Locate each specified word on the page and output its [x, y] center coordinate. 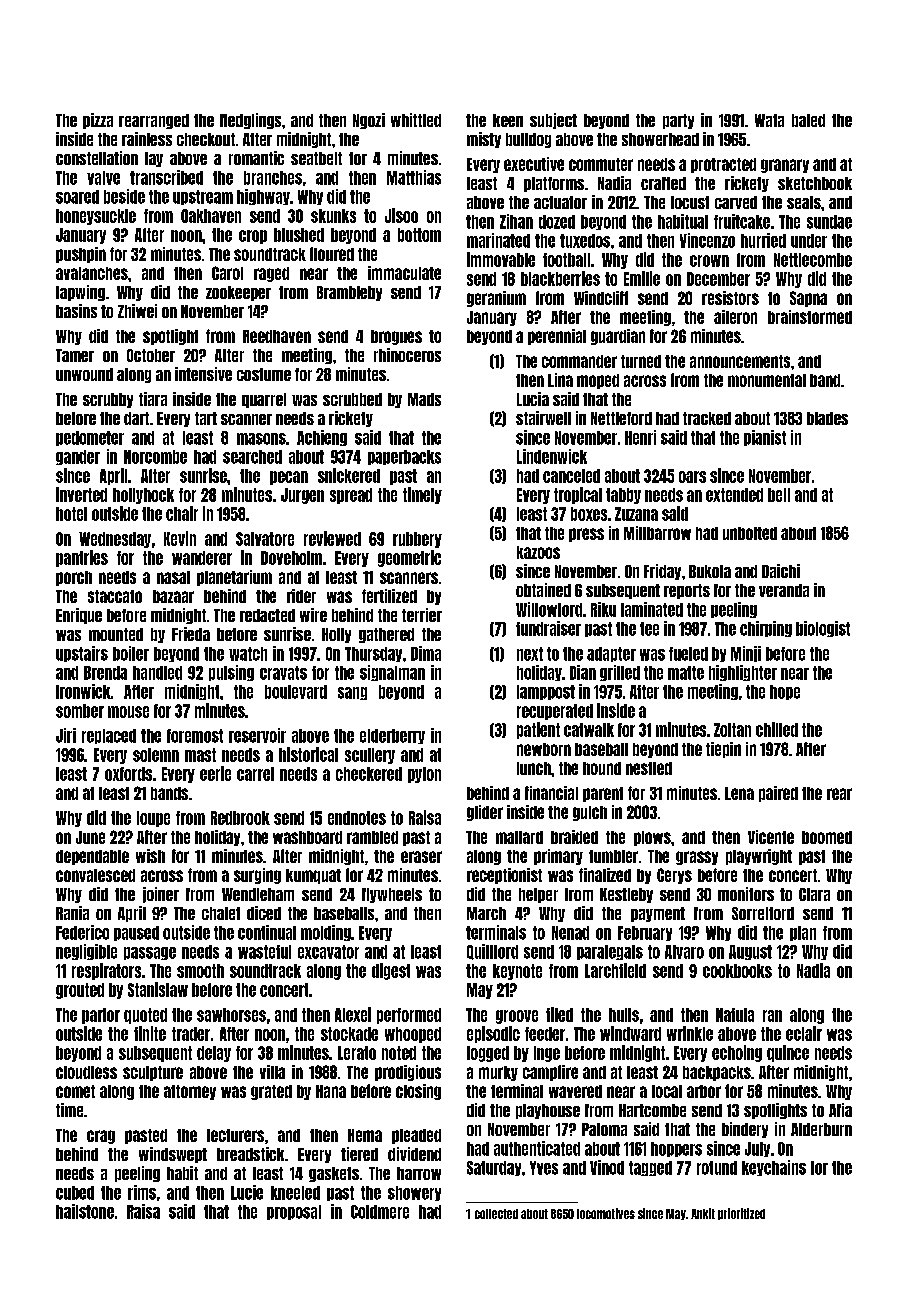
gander [78, 457]
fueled [688, 654]
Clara [814, 894]
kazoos [538, 552]
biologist [823, 629]
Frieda [191, 634]
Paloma [604, 1129]
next [530, 654]
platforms [554, 184]
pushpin [81, 255]
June [90, 837]
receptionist [504, 876]
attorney [190, 1092]
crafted [663, 183]
